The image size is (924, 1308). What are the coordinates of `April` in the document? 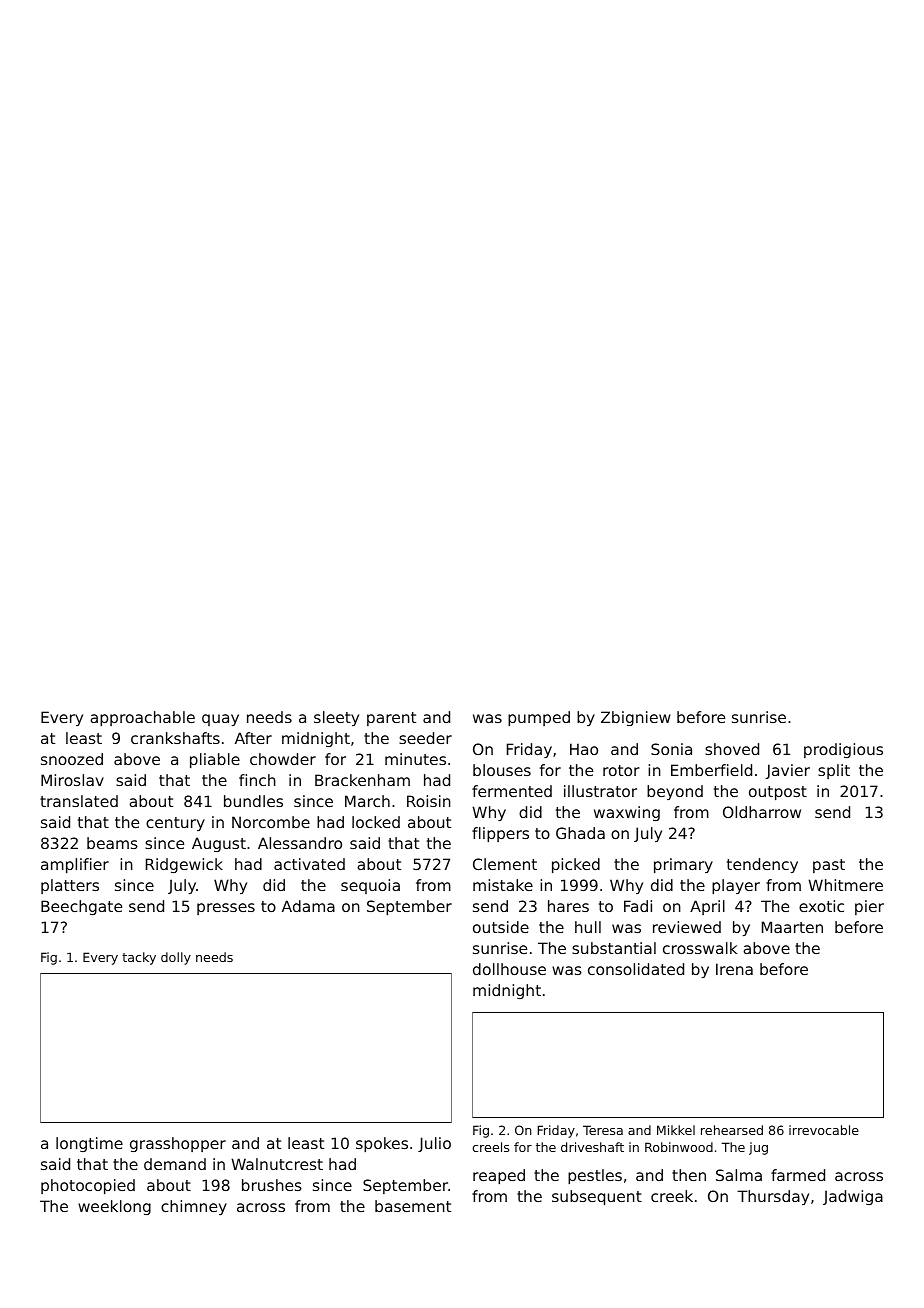 It's located at (707, 907).
